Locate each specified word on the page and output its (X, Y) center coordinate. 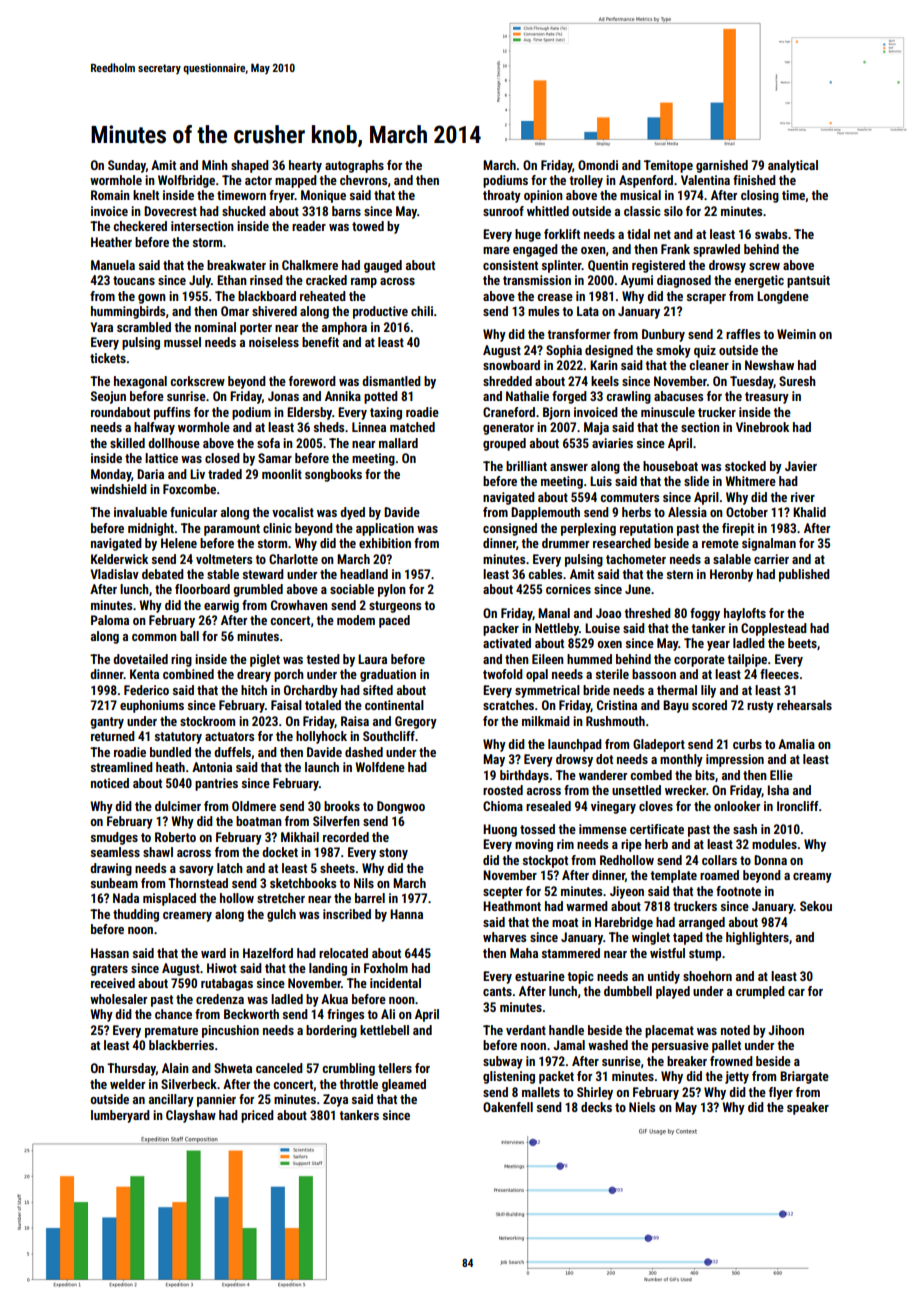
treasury (767, 398)
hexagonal (140, 382)
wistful (667, 953)
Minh (215, 165)
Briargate (804, 1077)
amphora (344, 328)
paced (394, 621)
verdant (526, 1030)
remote (720, 543)
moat (565, 922)
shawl (158, 852)
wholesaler (118, 999)
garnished (722, 166)
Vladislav (114, 574)
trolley (586, 181)
